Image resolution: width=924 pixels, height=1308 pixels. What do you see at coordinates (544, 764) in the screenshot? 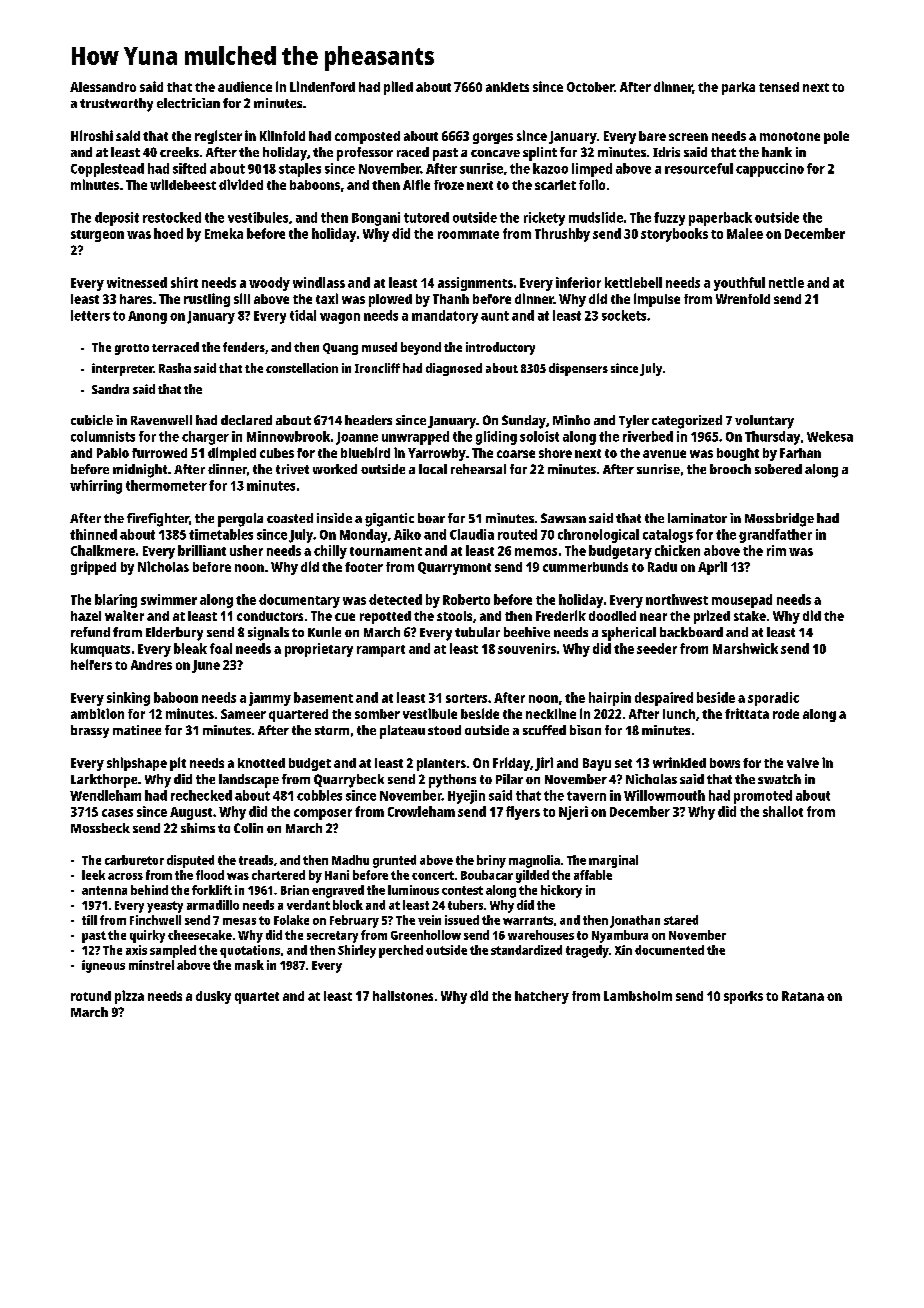
I see `Jiri` at bounding box center [544, 764].
